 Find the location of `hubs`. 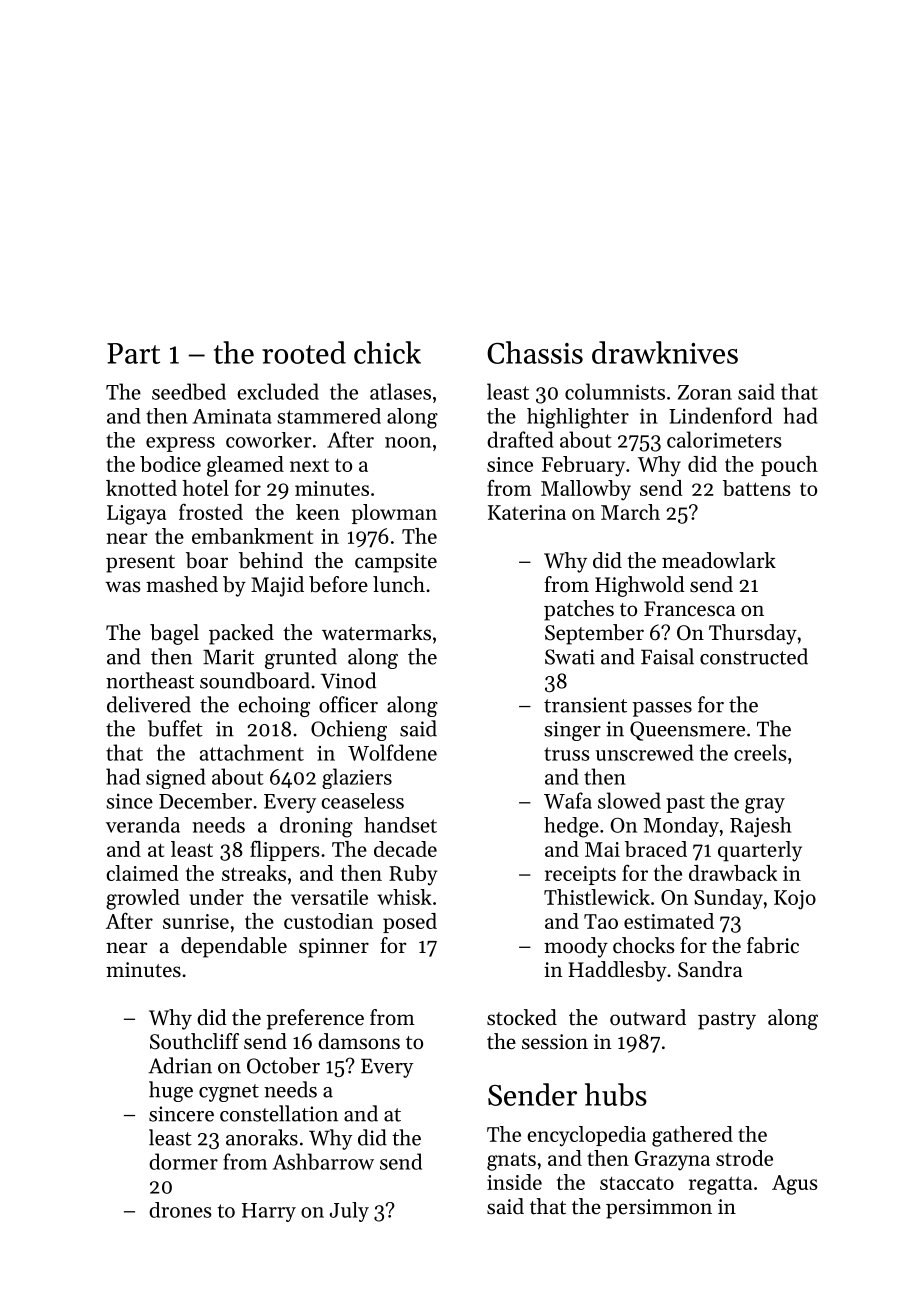

hubs is located at coordinates (616, 1094).
